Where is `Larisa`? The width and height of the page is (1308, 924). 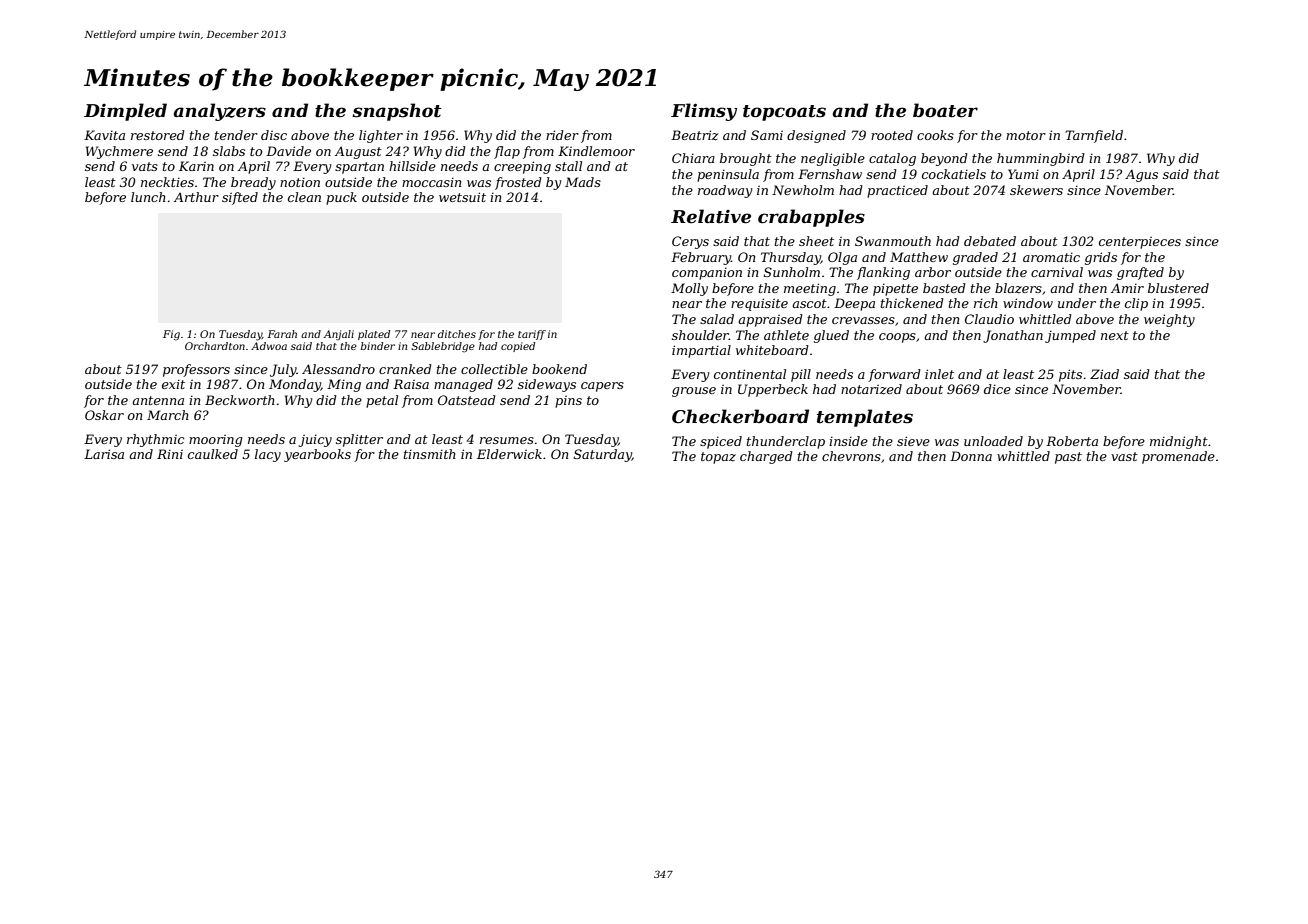
Larisa is located at coordinates (104, 454).
